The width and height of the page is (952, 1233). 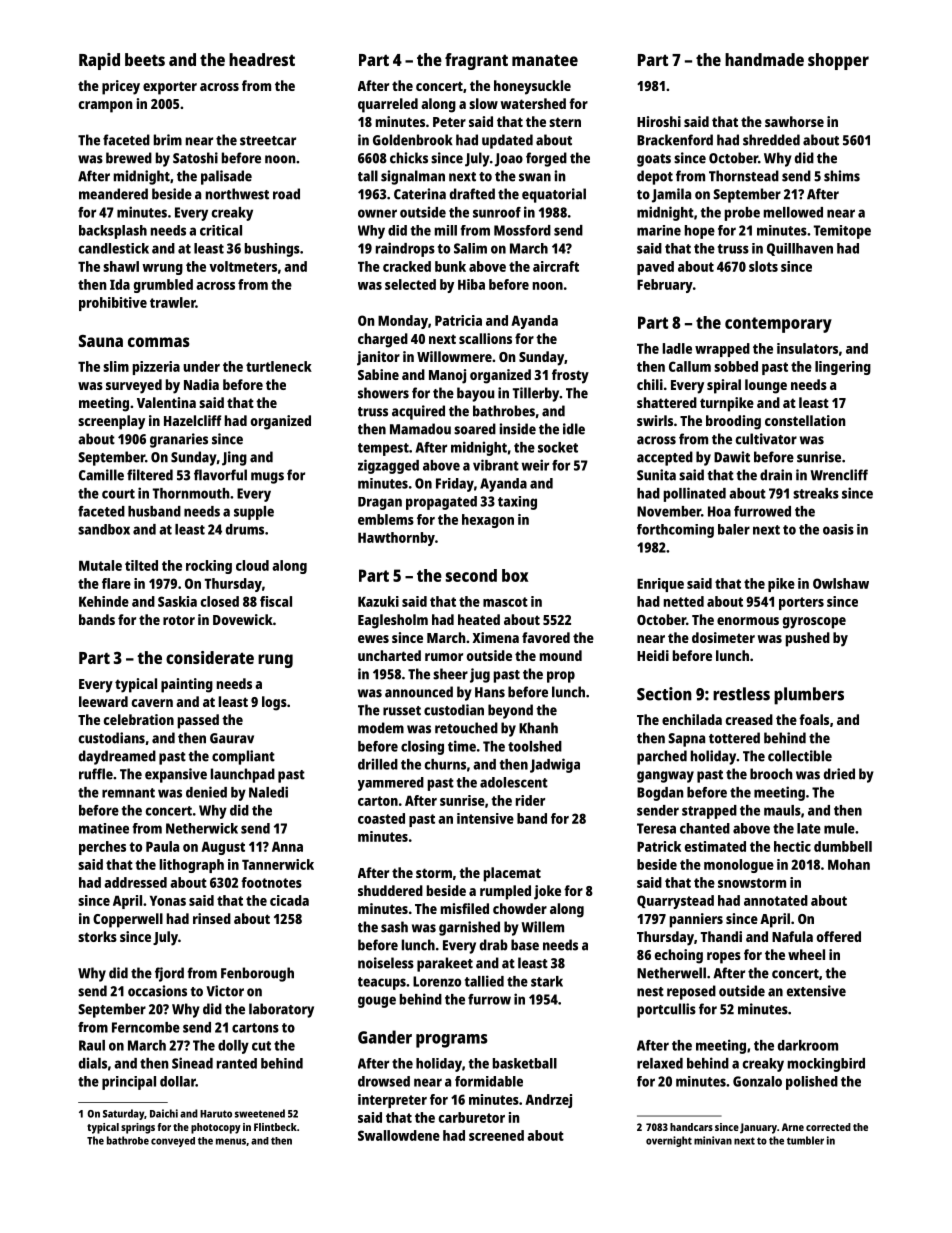 I want to click on retouched, so click(x=466, y=728).
